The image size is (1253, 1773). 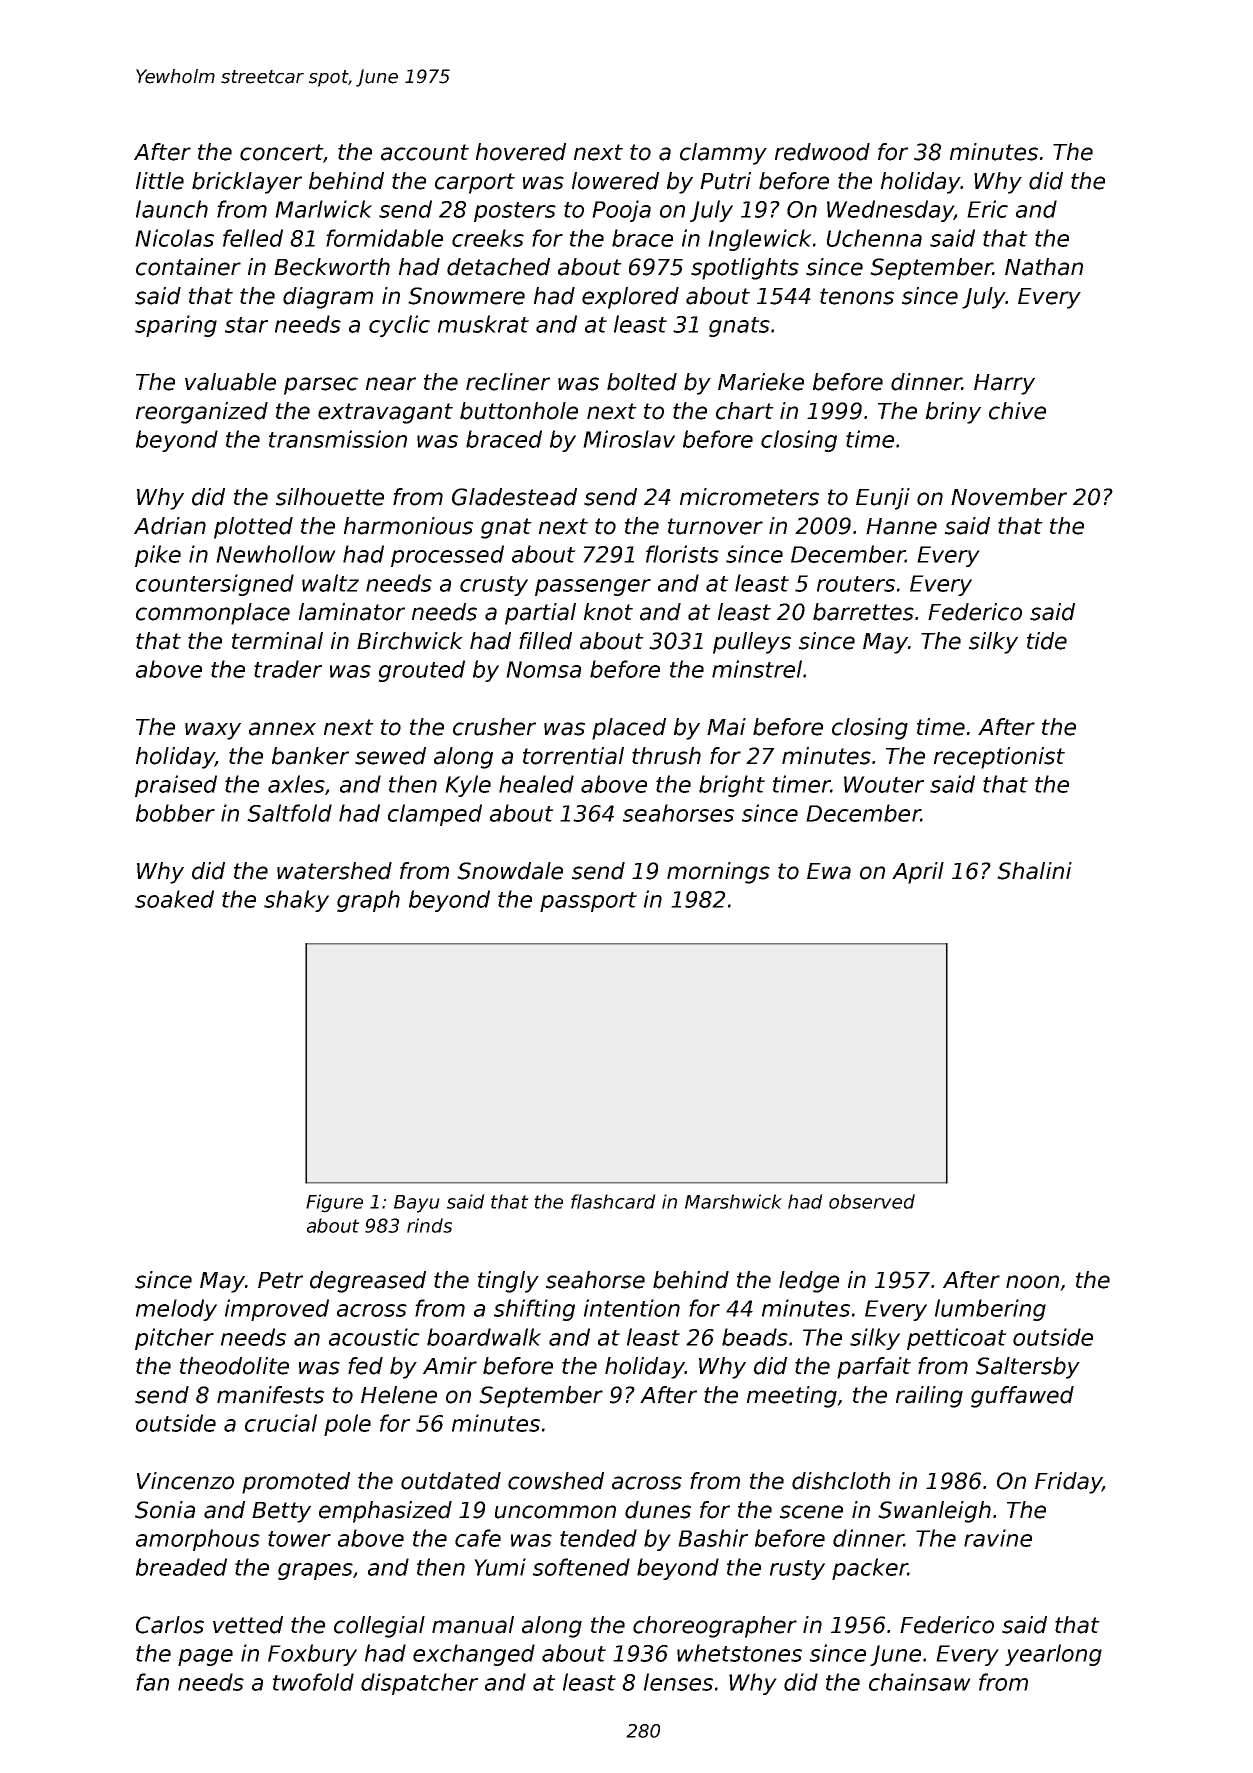 I want to click on launch, so click(x=172, y=209).
